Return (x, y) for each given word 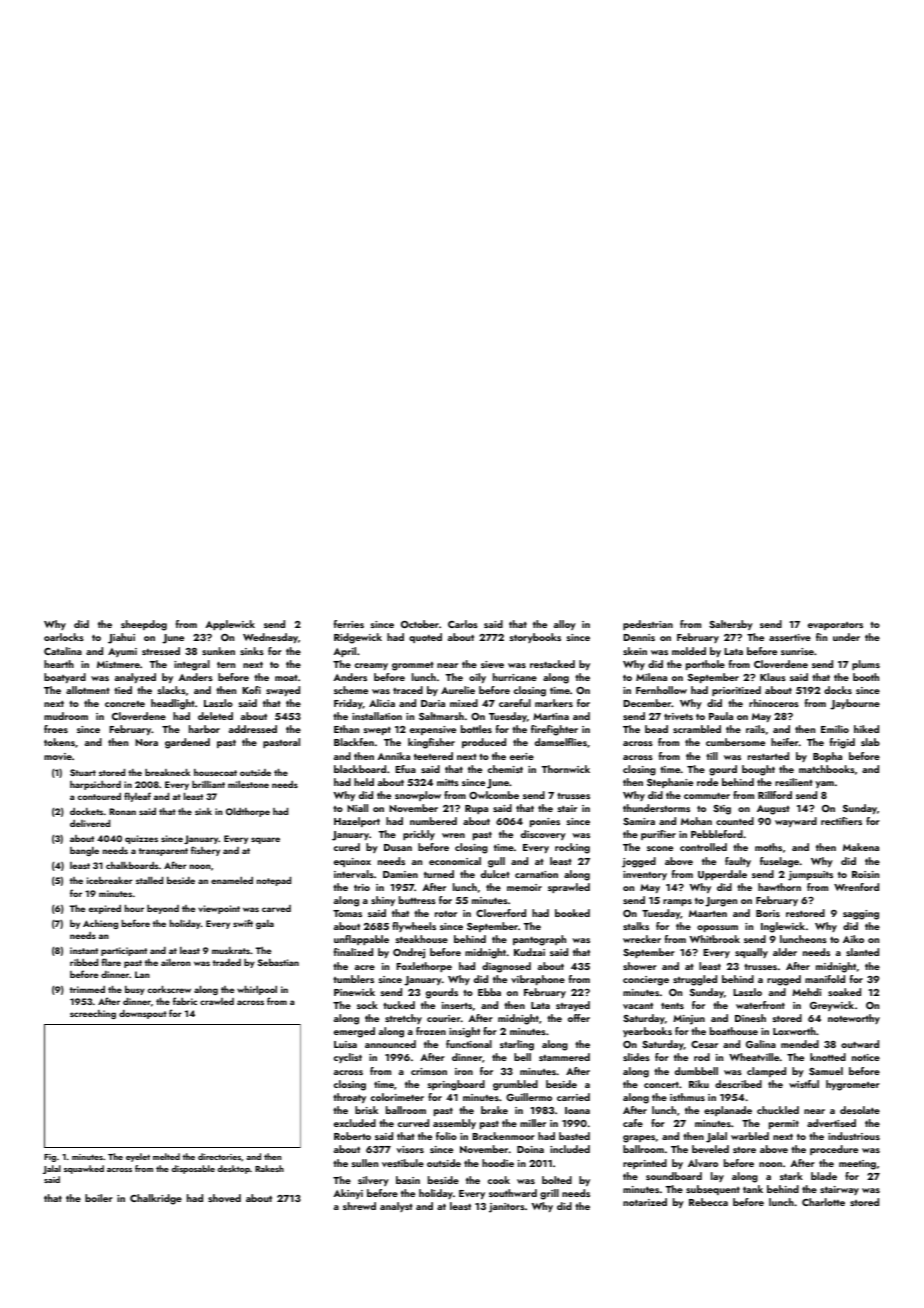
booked (572, 913)
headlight (173, 704)
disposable (193, 1169)
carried (573, 1097)
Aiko (853, 939)
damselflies (561, 742)
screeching (93, 1014)
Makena (861, 847)
